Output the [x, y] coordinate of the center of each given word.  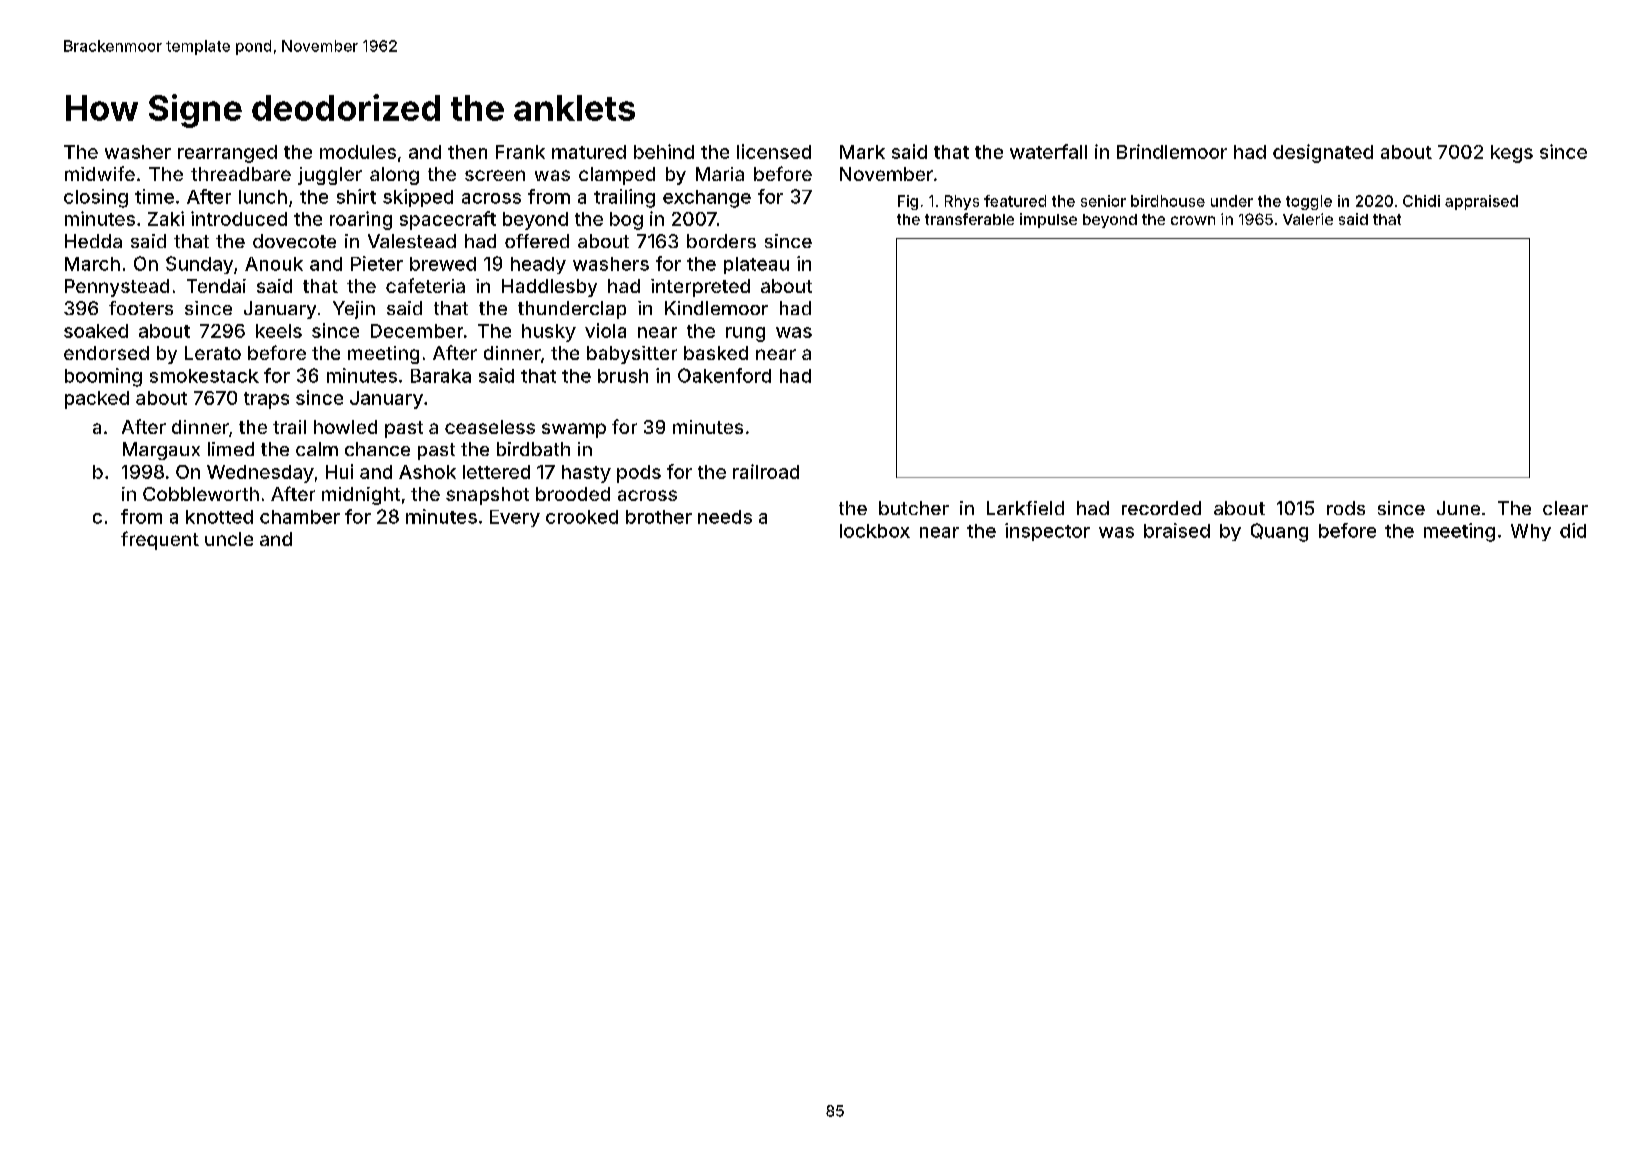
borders [721, 241]
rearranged [227, 154]
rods [1346, 508]
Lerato [213, 353]
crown [1193, 220]
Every [515, 518]
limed [231, 449]
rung [745, 334]
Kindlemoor [716, 308]
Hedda [93, 241]
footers [141, 308]
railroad [766, 471]
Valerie [1308, 219]
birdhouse [1168, 201]
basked [716, 353]
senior [1103, 201]
